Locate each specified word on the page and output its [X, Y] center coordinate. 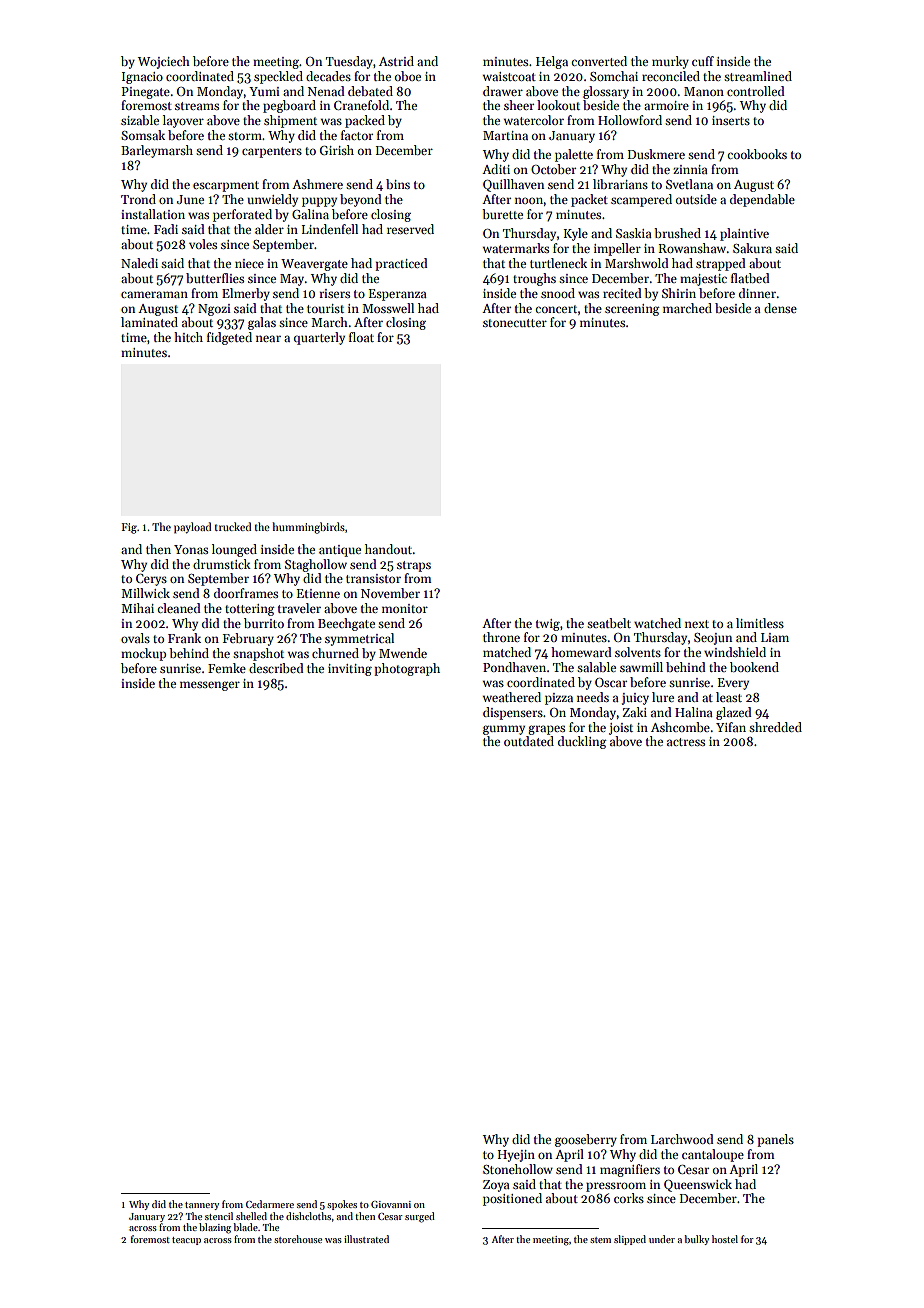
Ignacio [142, 78]
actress [686, 742]
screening [632, 310]
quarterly [319, 338]
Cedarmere [270, 1204]
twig [548, 625]
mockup [143, 654]
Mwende [403, 653]
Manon [704, 91]
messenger [210, 686]
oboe [408, 76]
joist [621, 729]
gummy [504, 730]
